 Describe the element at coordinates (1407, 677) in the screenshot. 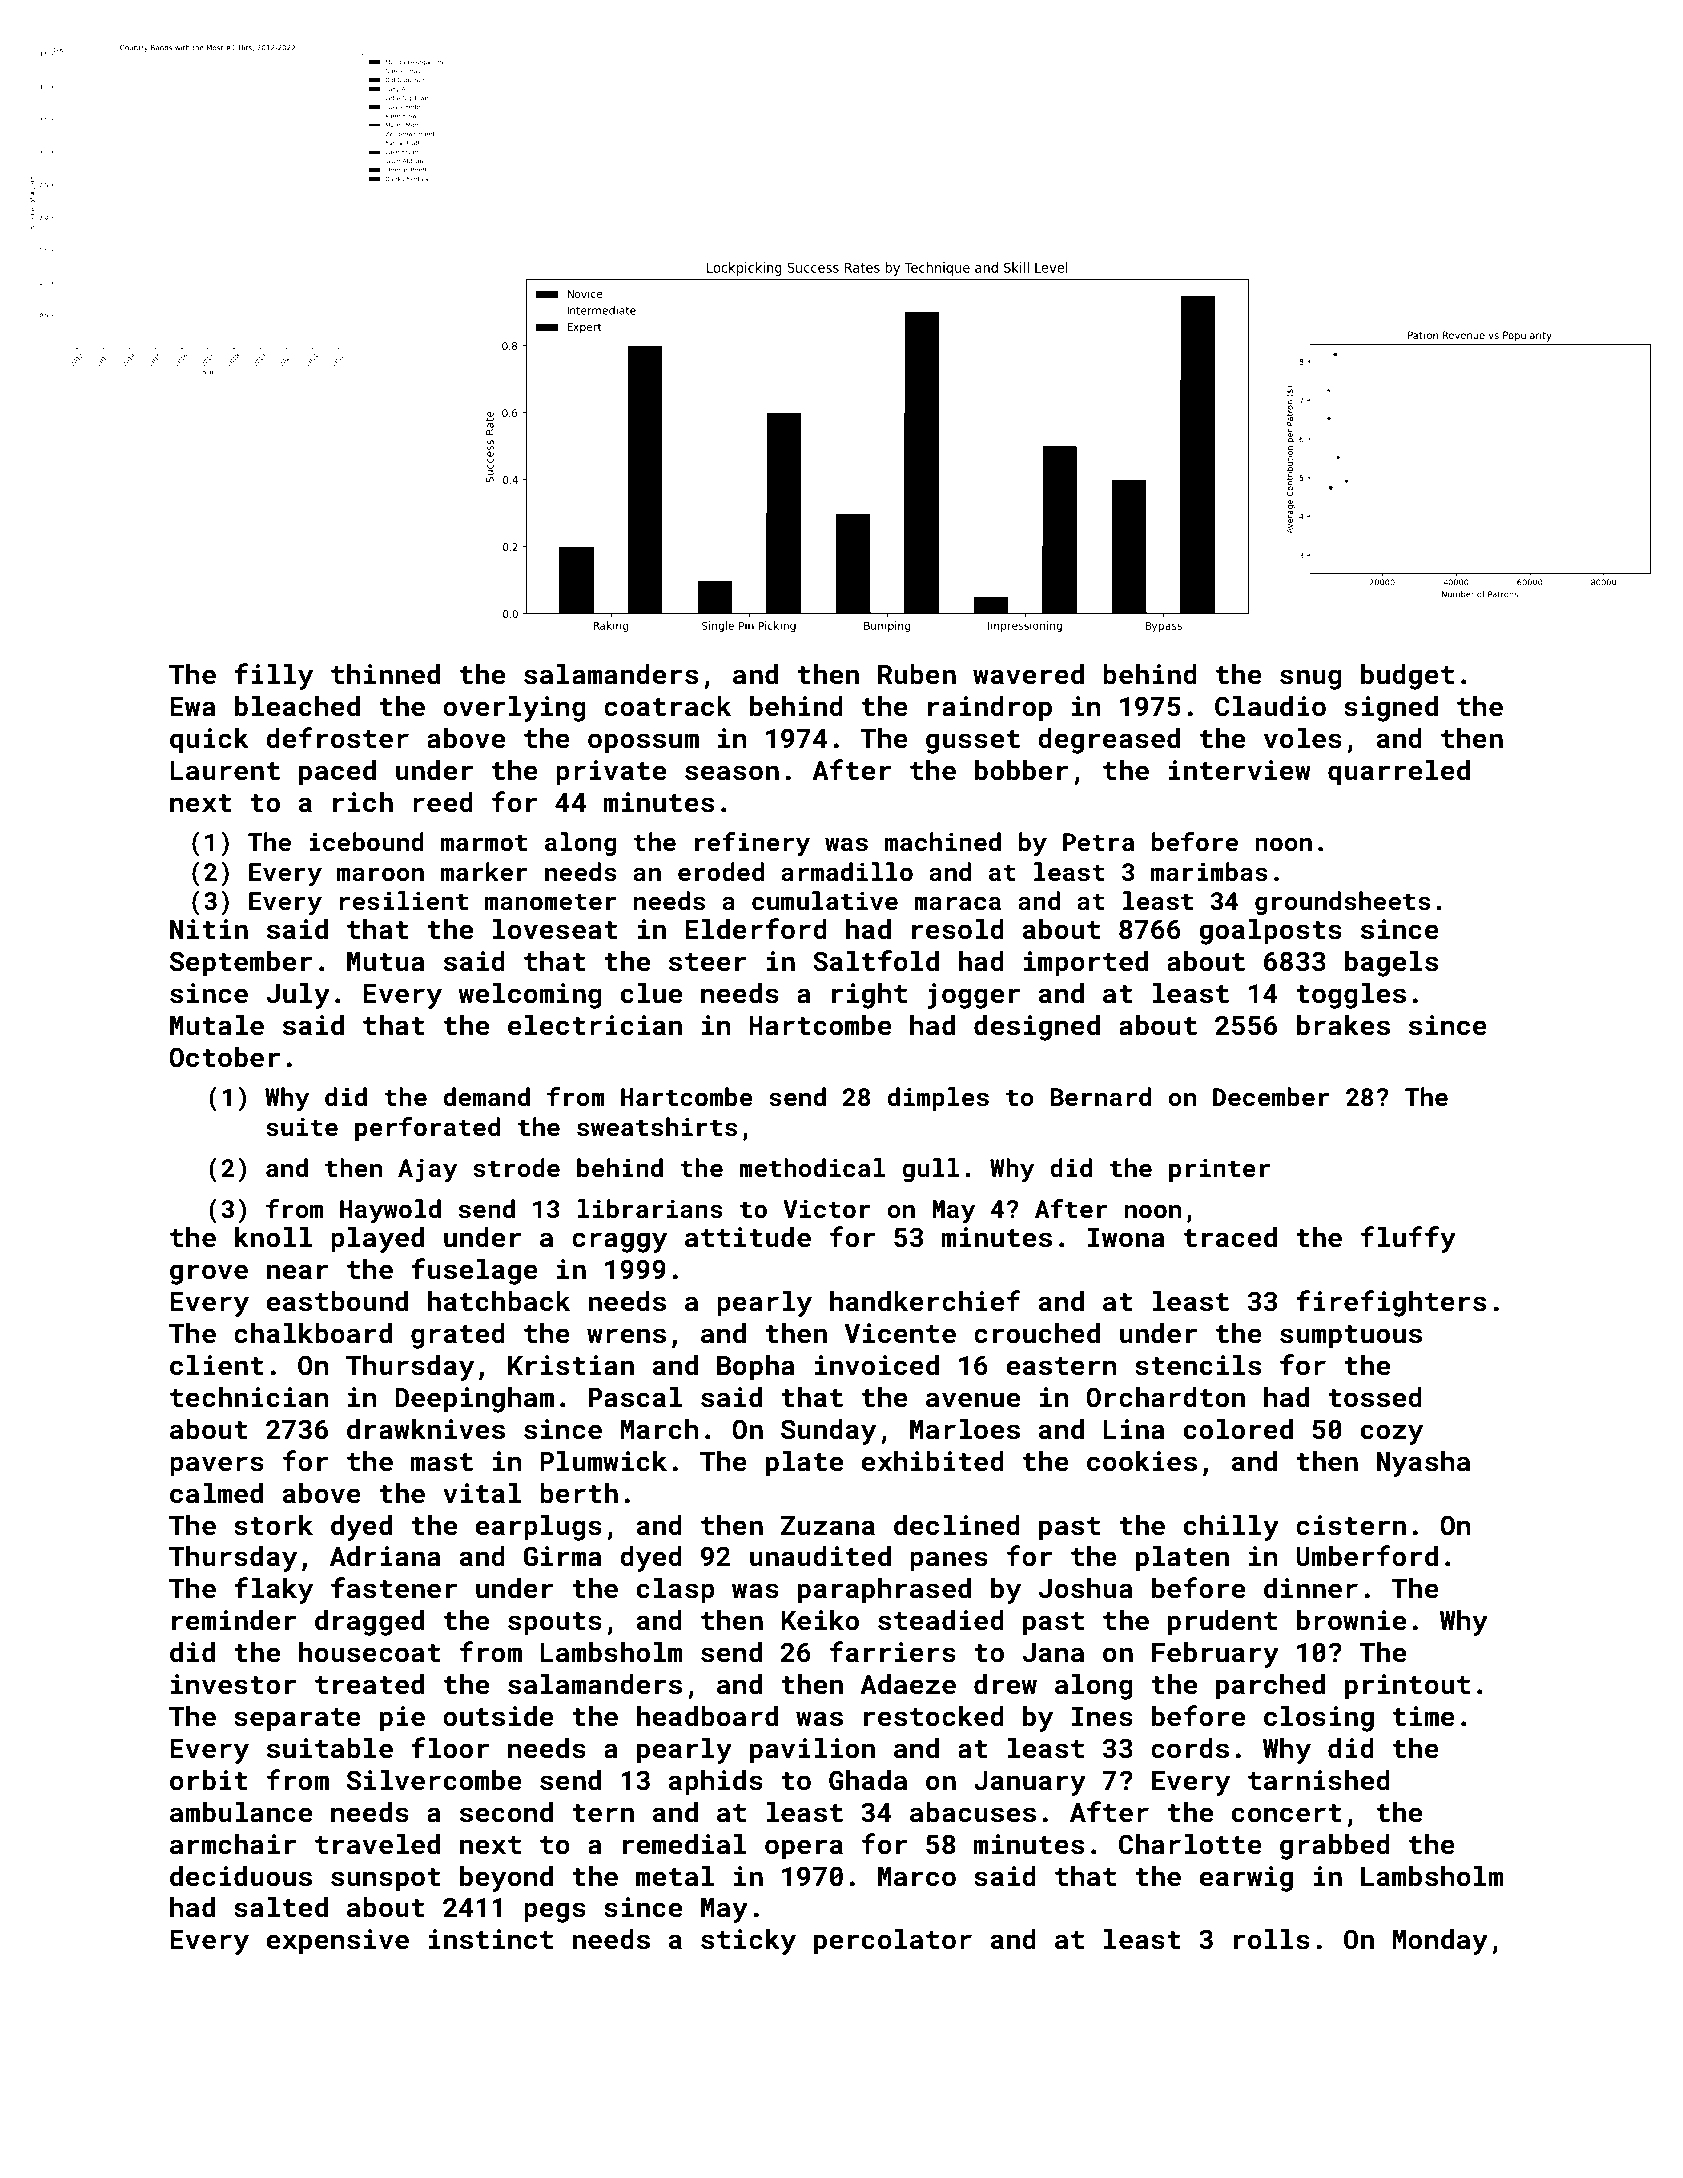

I see `budget` at that location.
